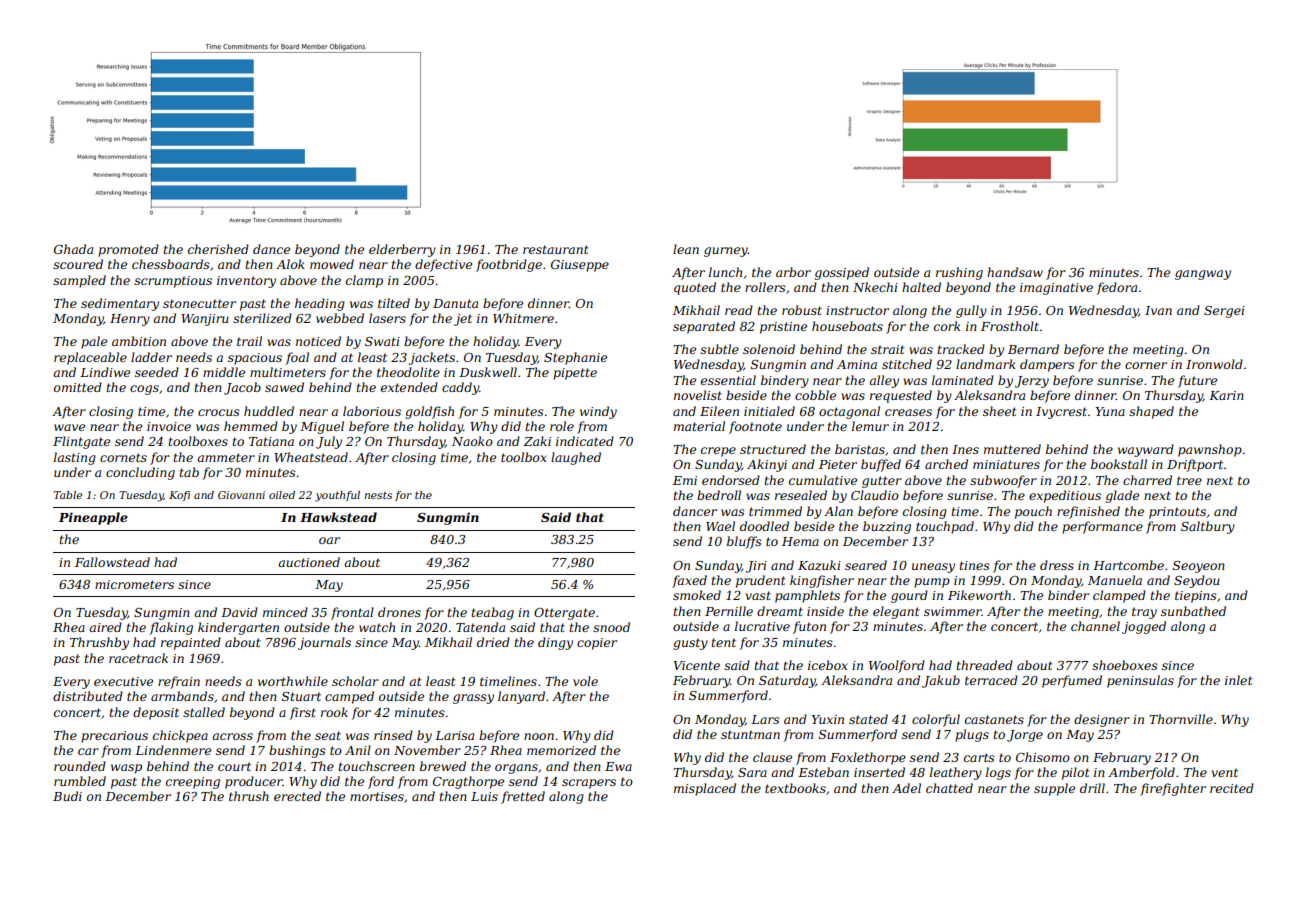 This screenshot has width=1308, height=924. Describe the element at coordinates (1226, 395) in the screenshot. I see `Karin` at that location.
